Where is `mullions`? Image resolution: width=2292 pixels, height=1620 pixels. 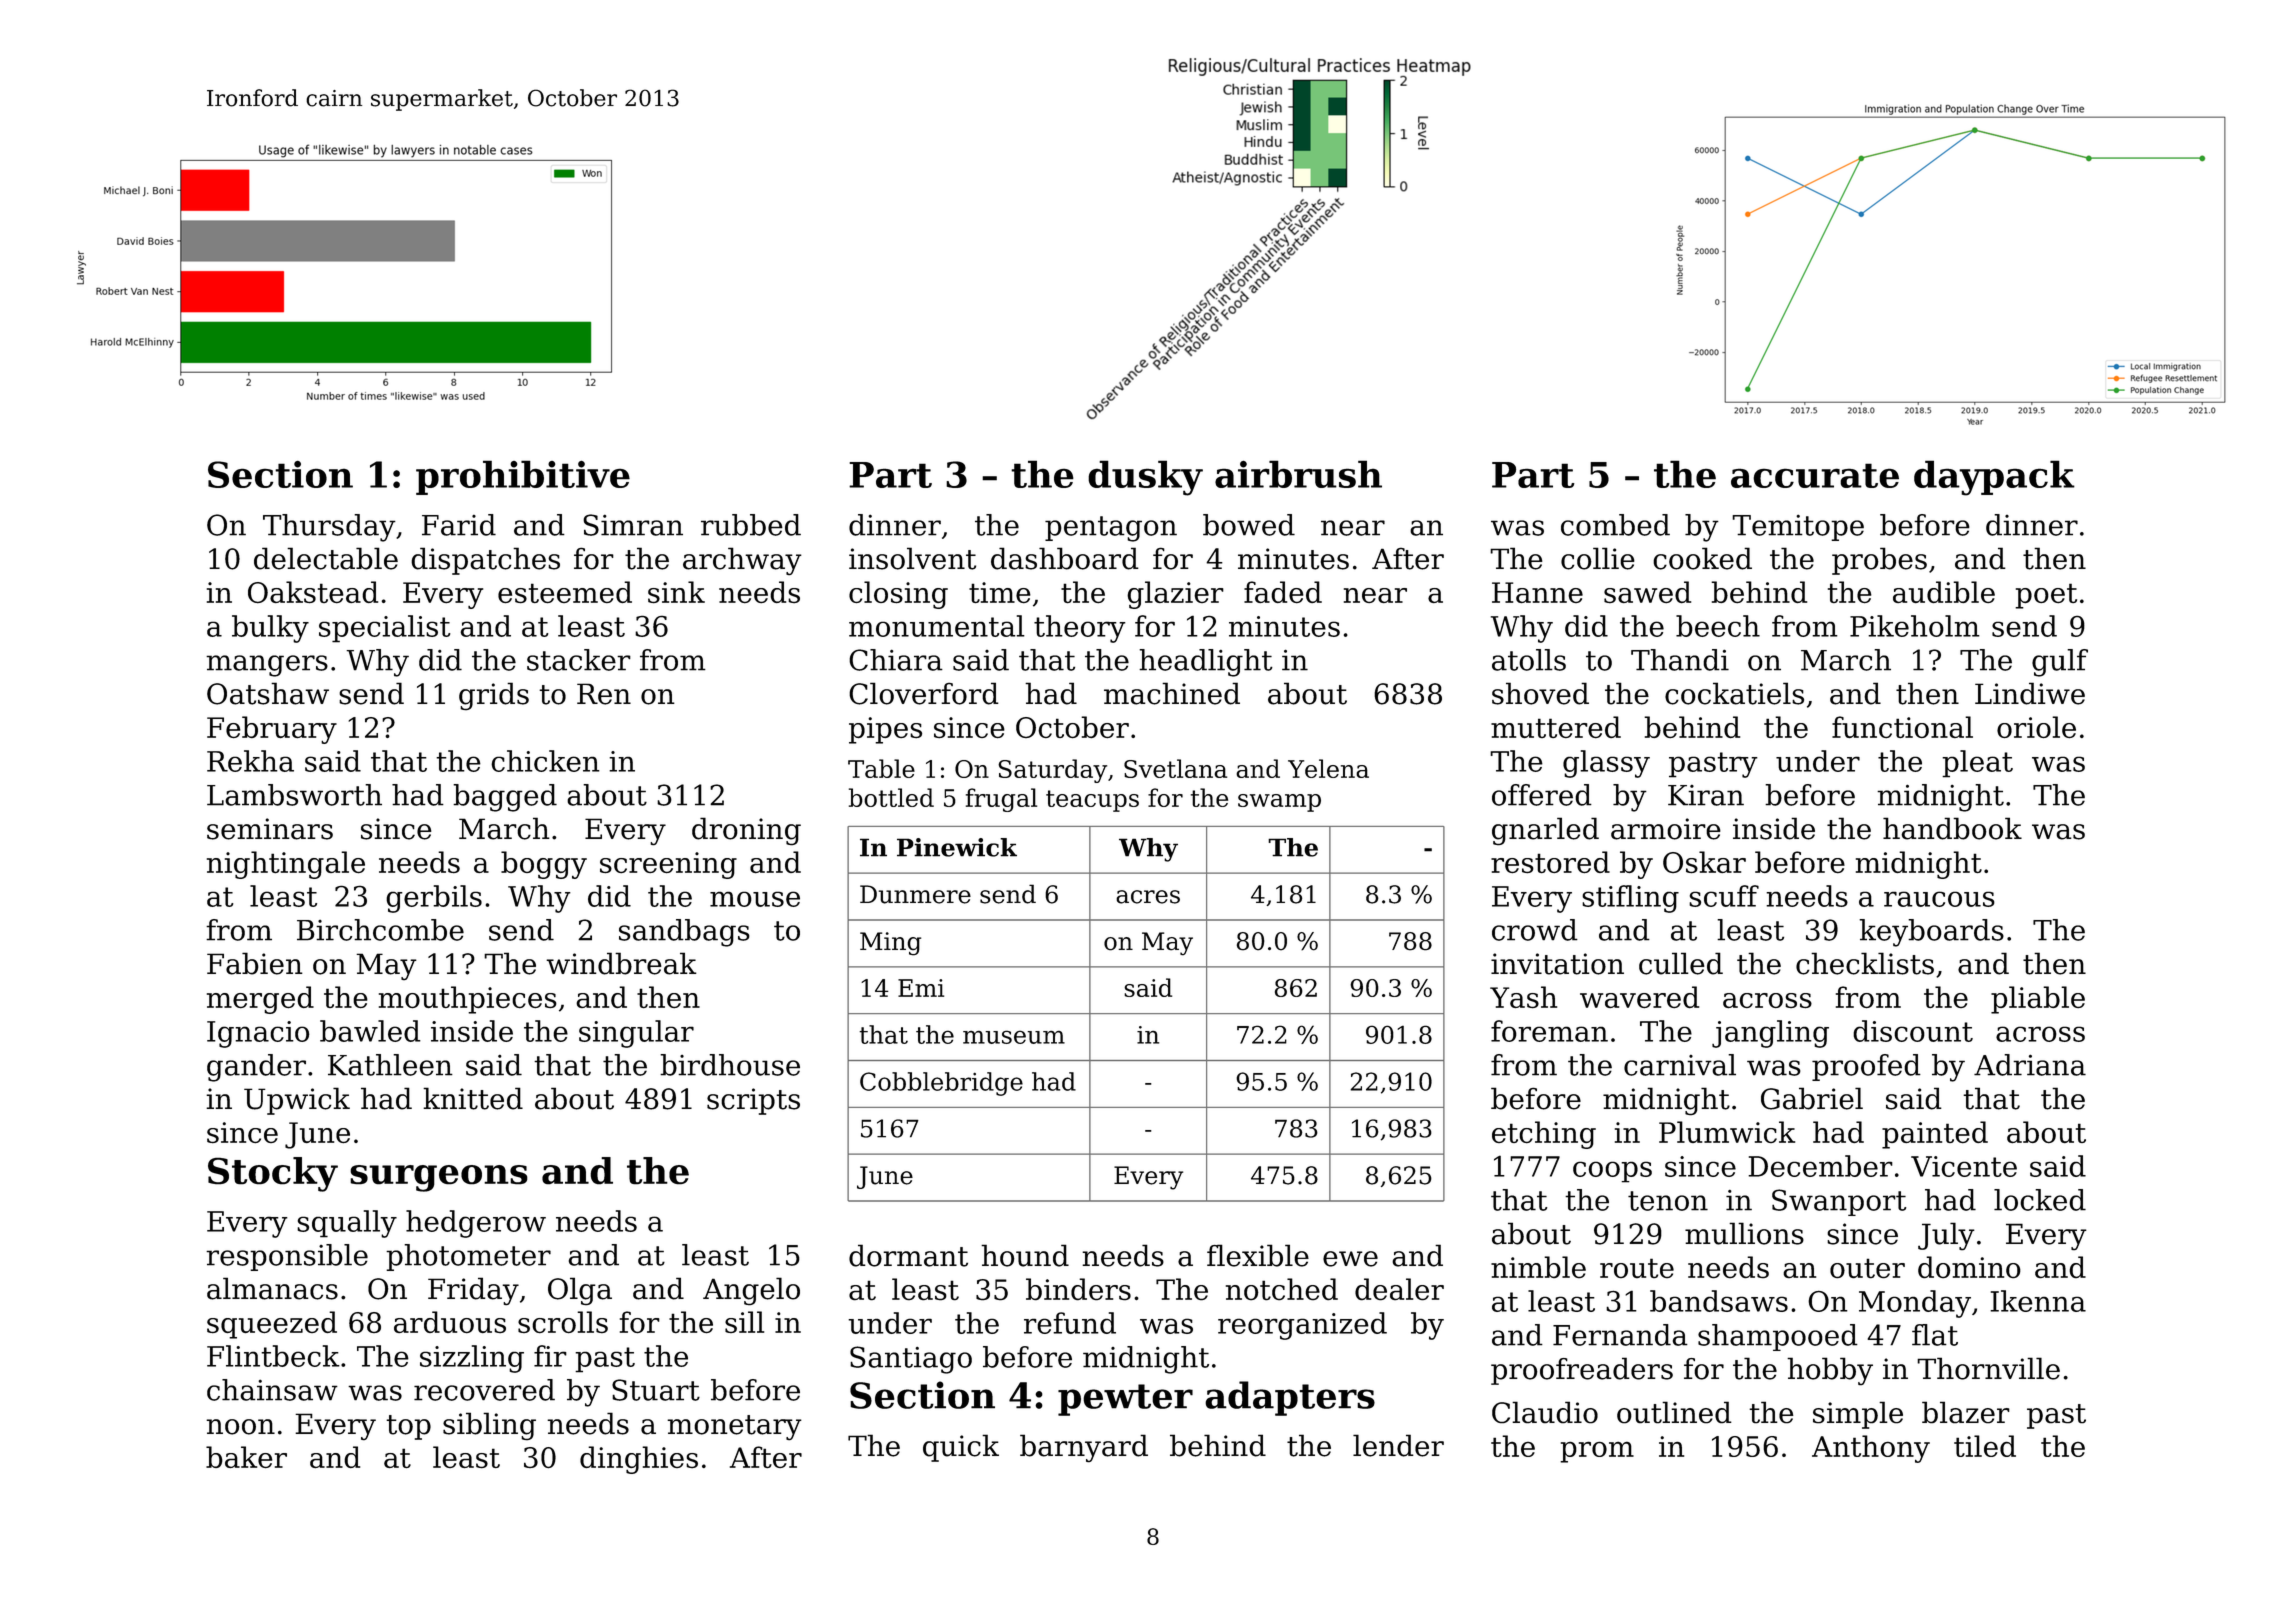
mullions is located at coordinates (1744, 1233).
